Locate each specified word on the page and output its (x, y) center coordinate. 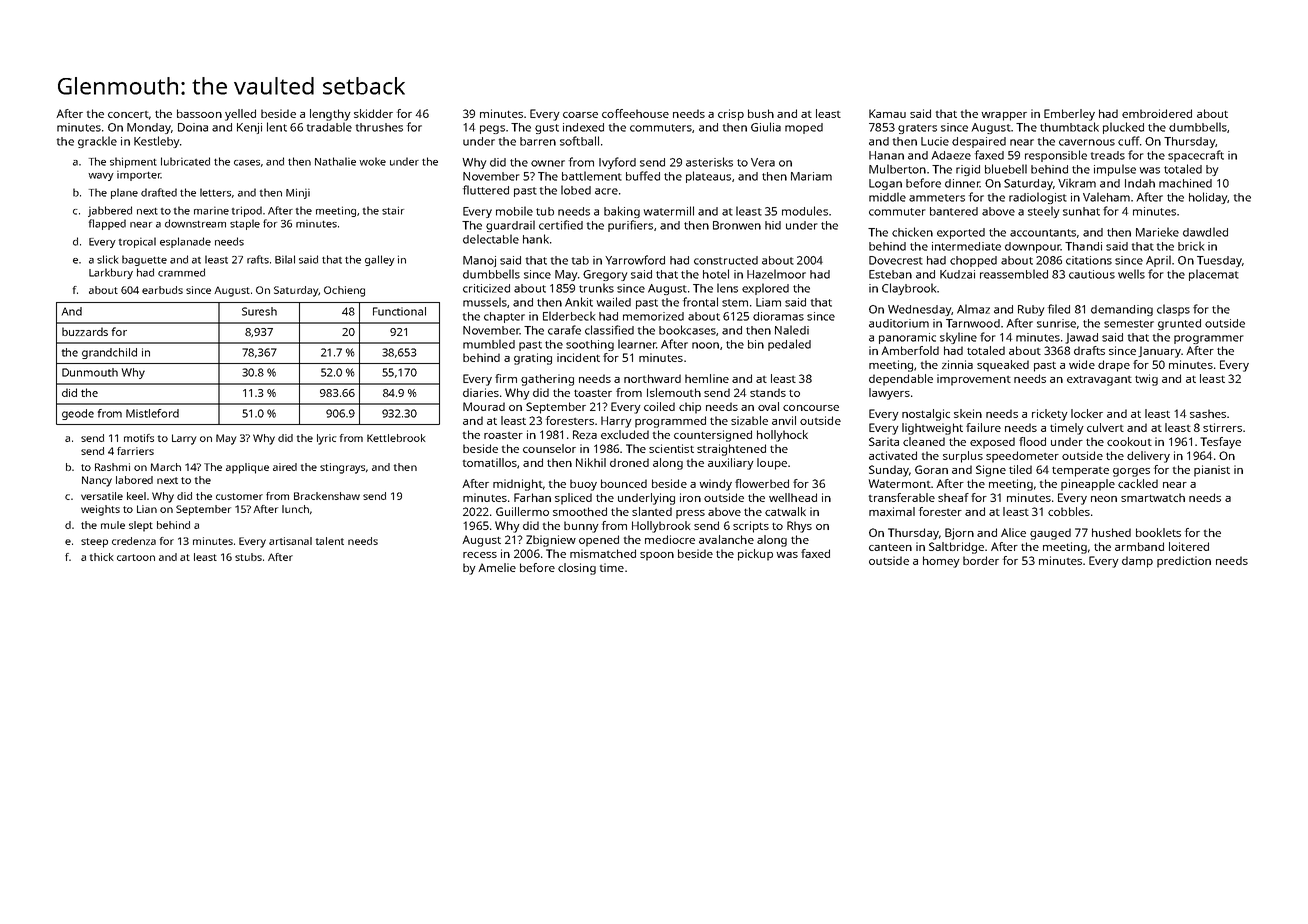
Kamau (887, 113)
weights (100, 510)
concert (128, 114)
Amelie (497, 567)
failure (983, 427)
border (981, 560)
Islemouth (674, 392)
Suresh (259, 311)
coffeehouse (635, 113)
